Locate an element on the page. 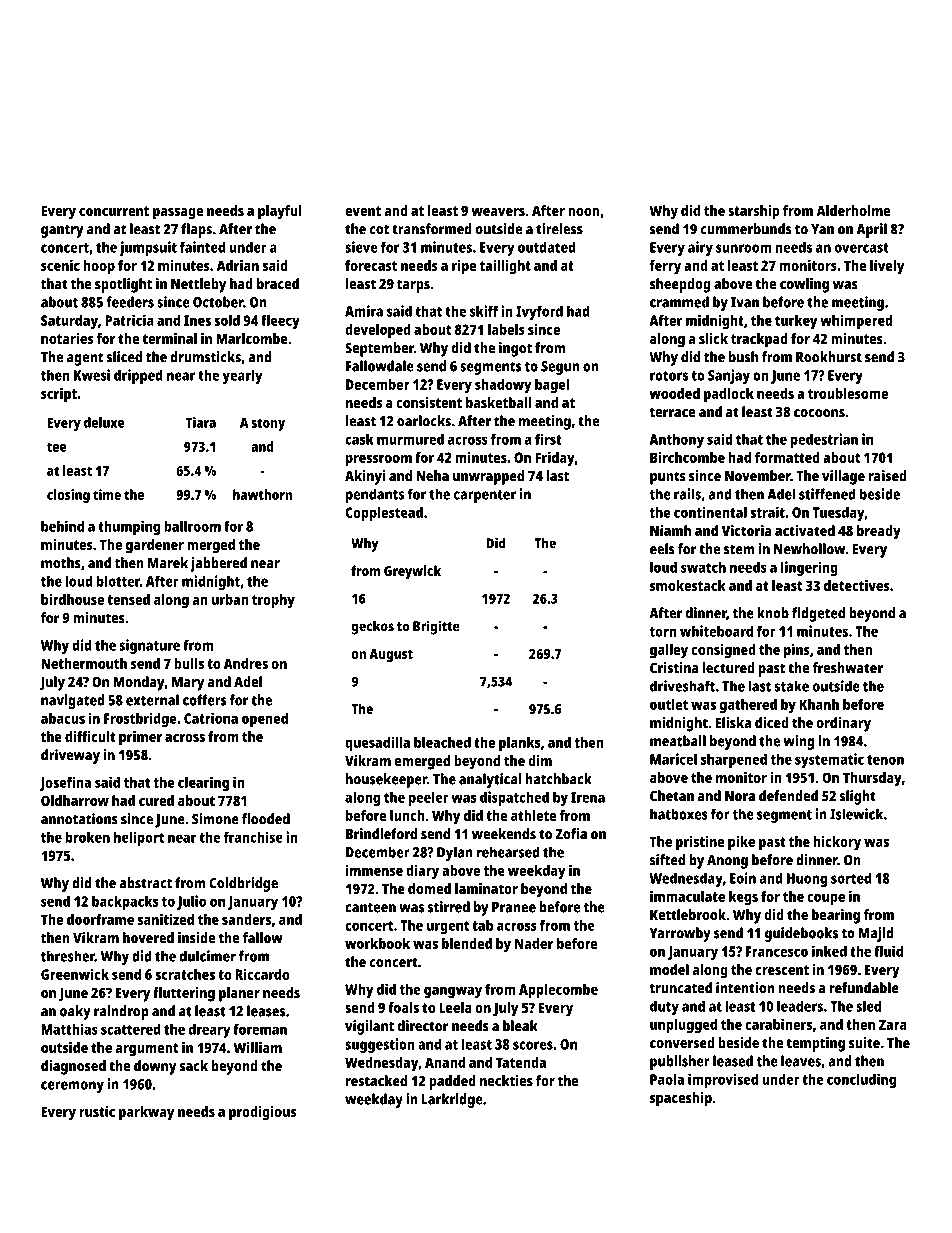 The width and height of the image is (952, 1233). parkway is located at coordinates (147, 1113).
